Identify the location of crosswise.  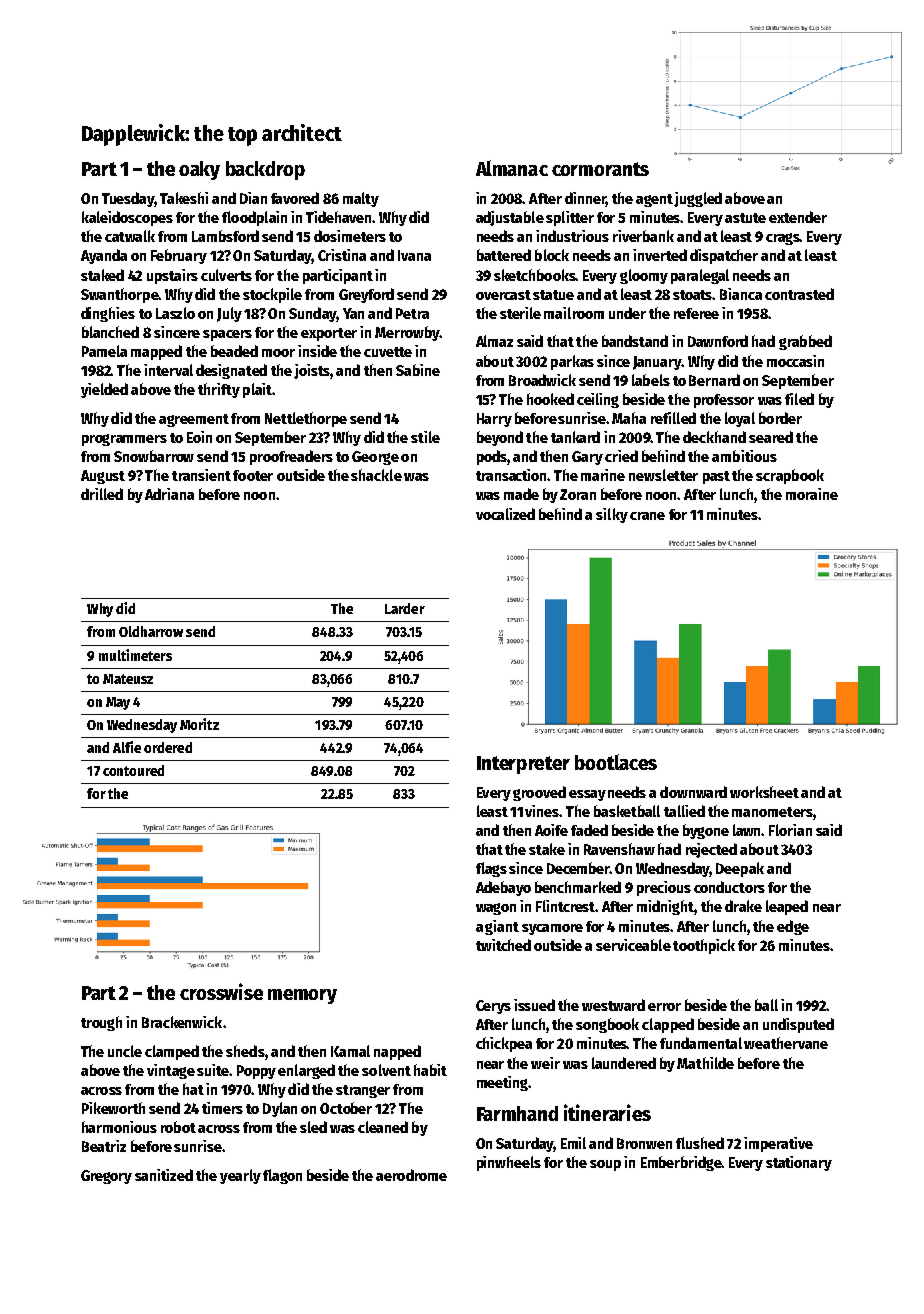
(221, 991).
